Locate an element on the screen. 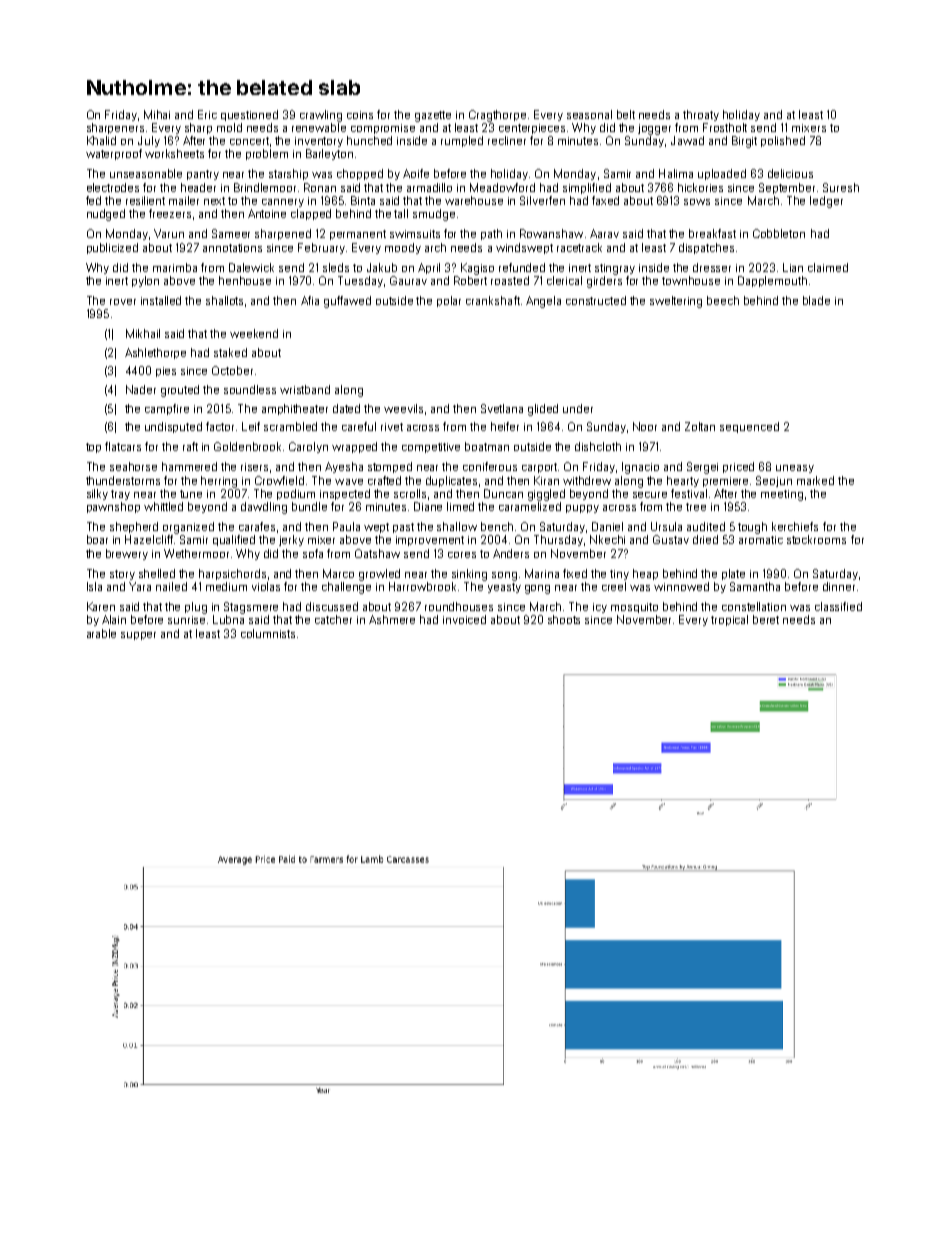 This screenshot has width=952, height=1233. invoiced is located at coordinates (464, 619).
